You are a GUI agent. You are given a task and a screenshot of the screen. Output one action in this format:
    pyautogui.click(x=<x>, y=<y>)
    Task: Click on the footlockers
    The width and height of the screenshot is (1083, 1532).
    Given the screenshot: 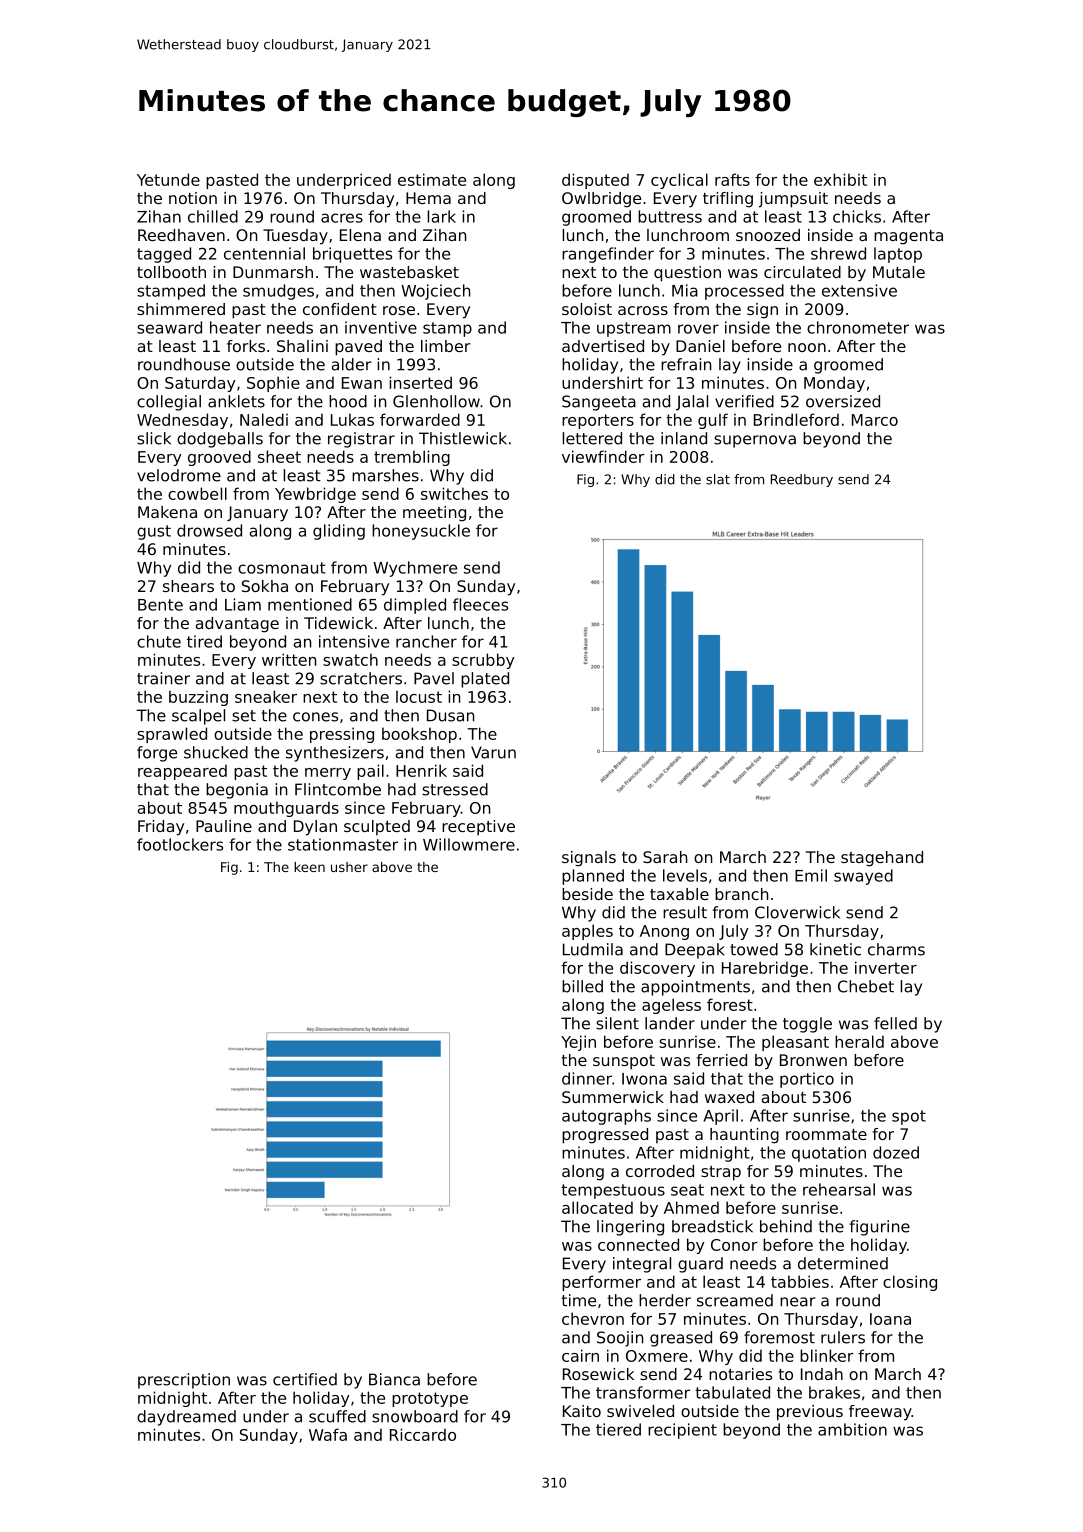 What is the action you would take?
    pyautogui.click(x=180, y=844)
